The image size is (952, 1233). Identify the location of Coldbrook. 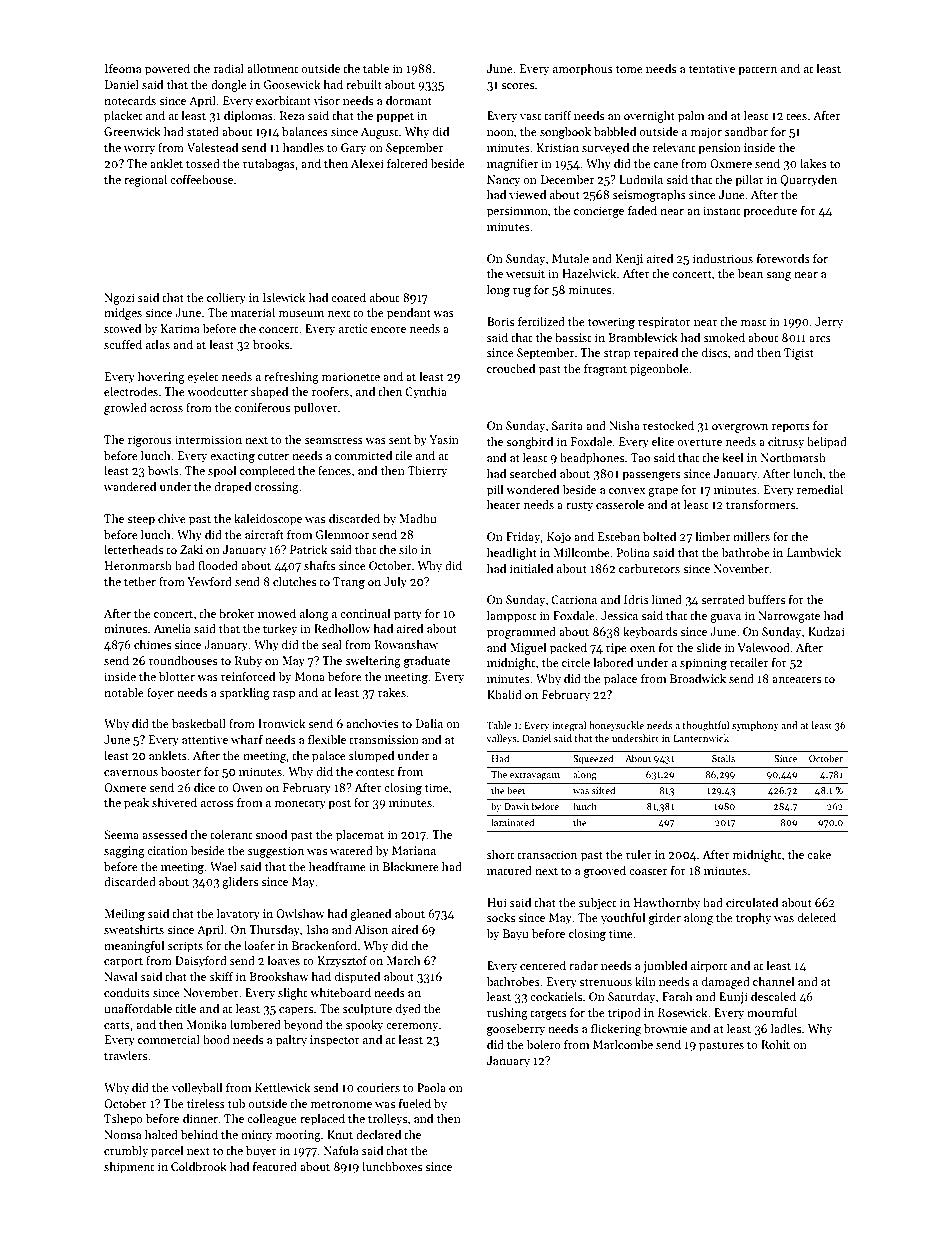
(199, 1166).
